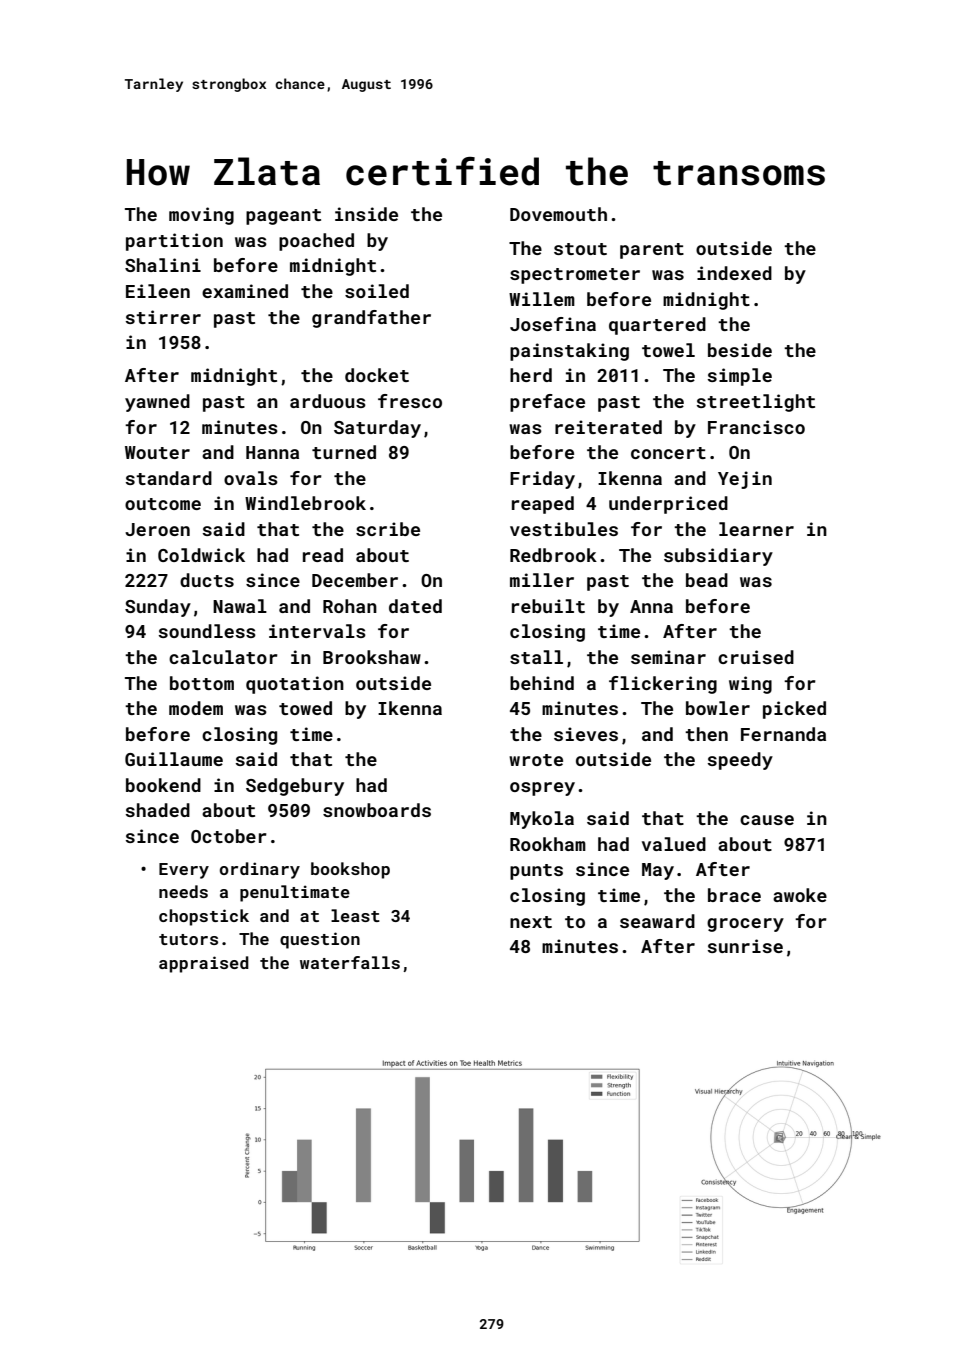 The width and height of the document is (959, 1360). I want to click on Shalini, so click(163, 265).
